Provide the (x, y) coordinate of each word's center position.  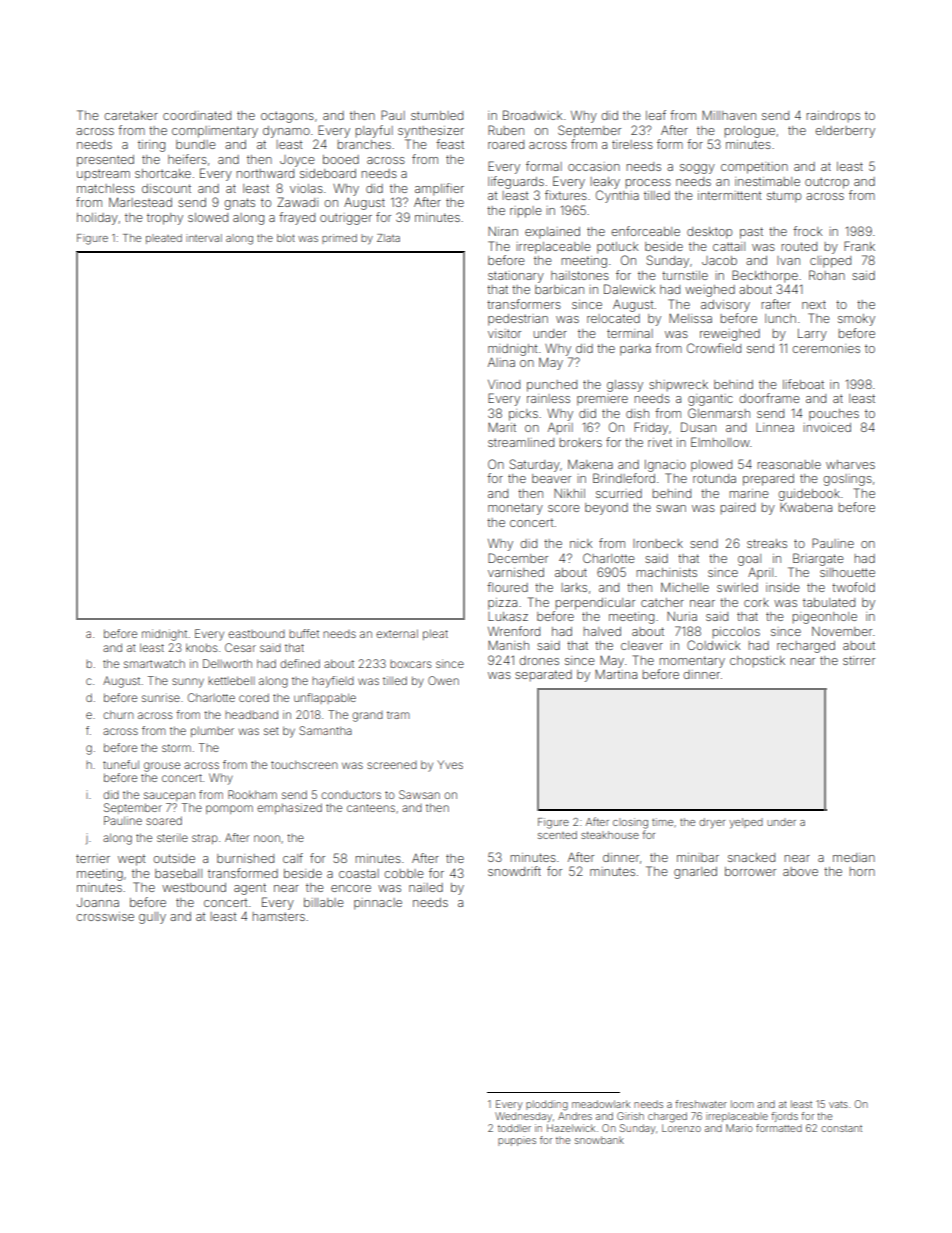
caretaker (131, 115)
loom (742, 1104)
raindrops (833, 116)
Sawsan (419, 794)
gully (152, 918)
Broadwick (532, 115)
